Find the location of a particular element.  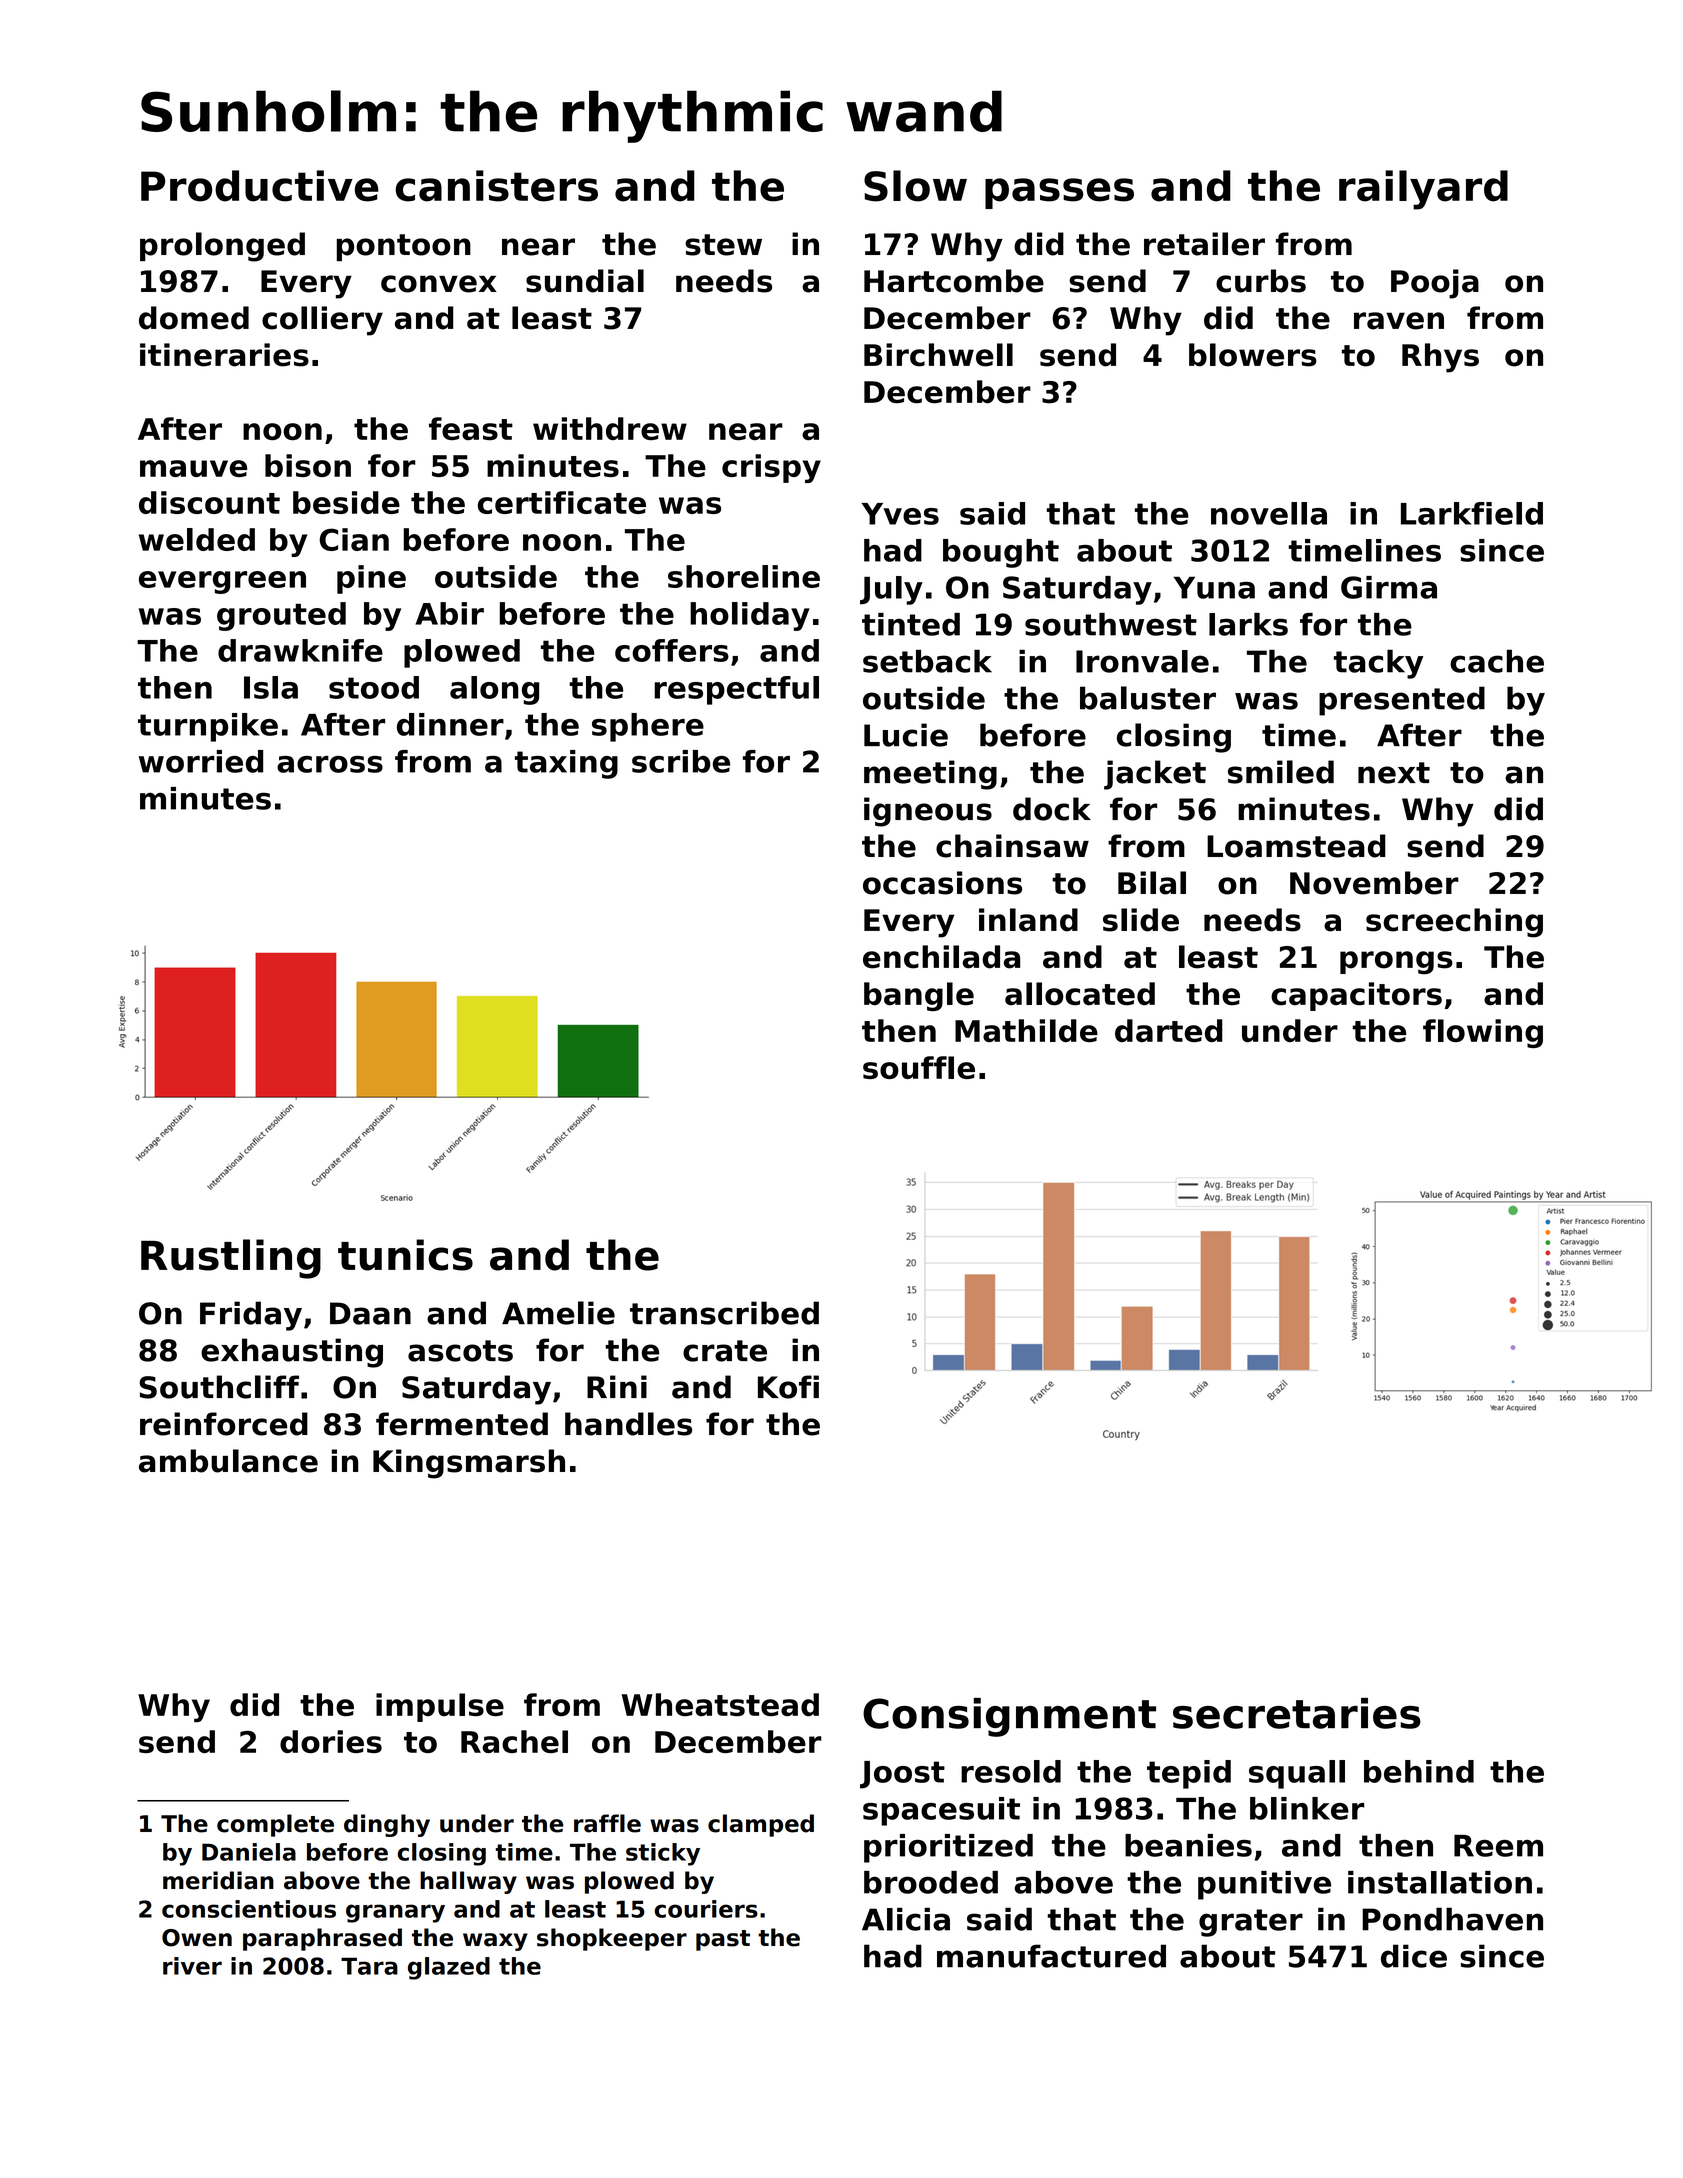

Rustling is located at coordinates (231, 1259).
